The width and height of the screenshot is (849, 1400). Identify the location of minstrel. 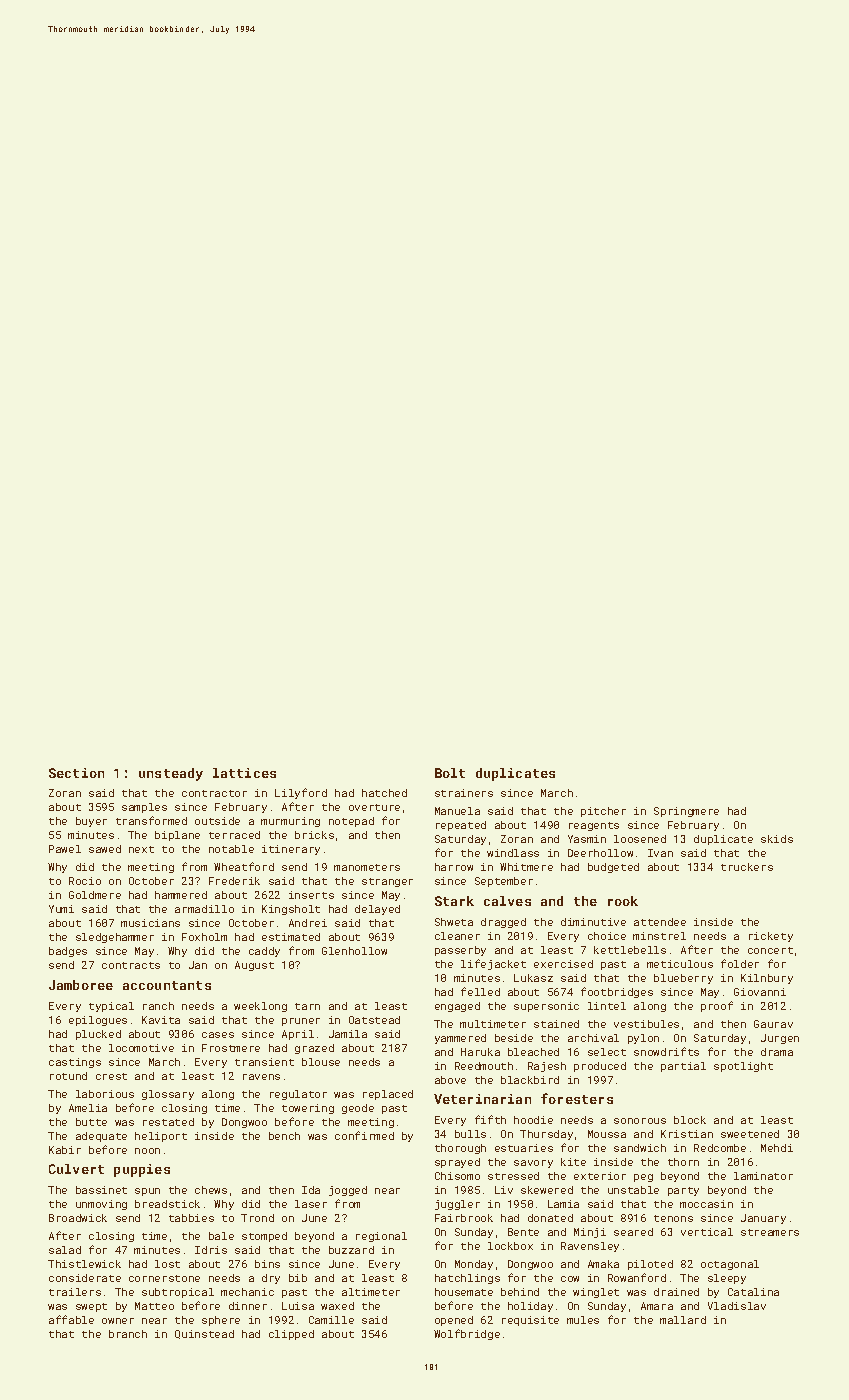
(659, 936).
